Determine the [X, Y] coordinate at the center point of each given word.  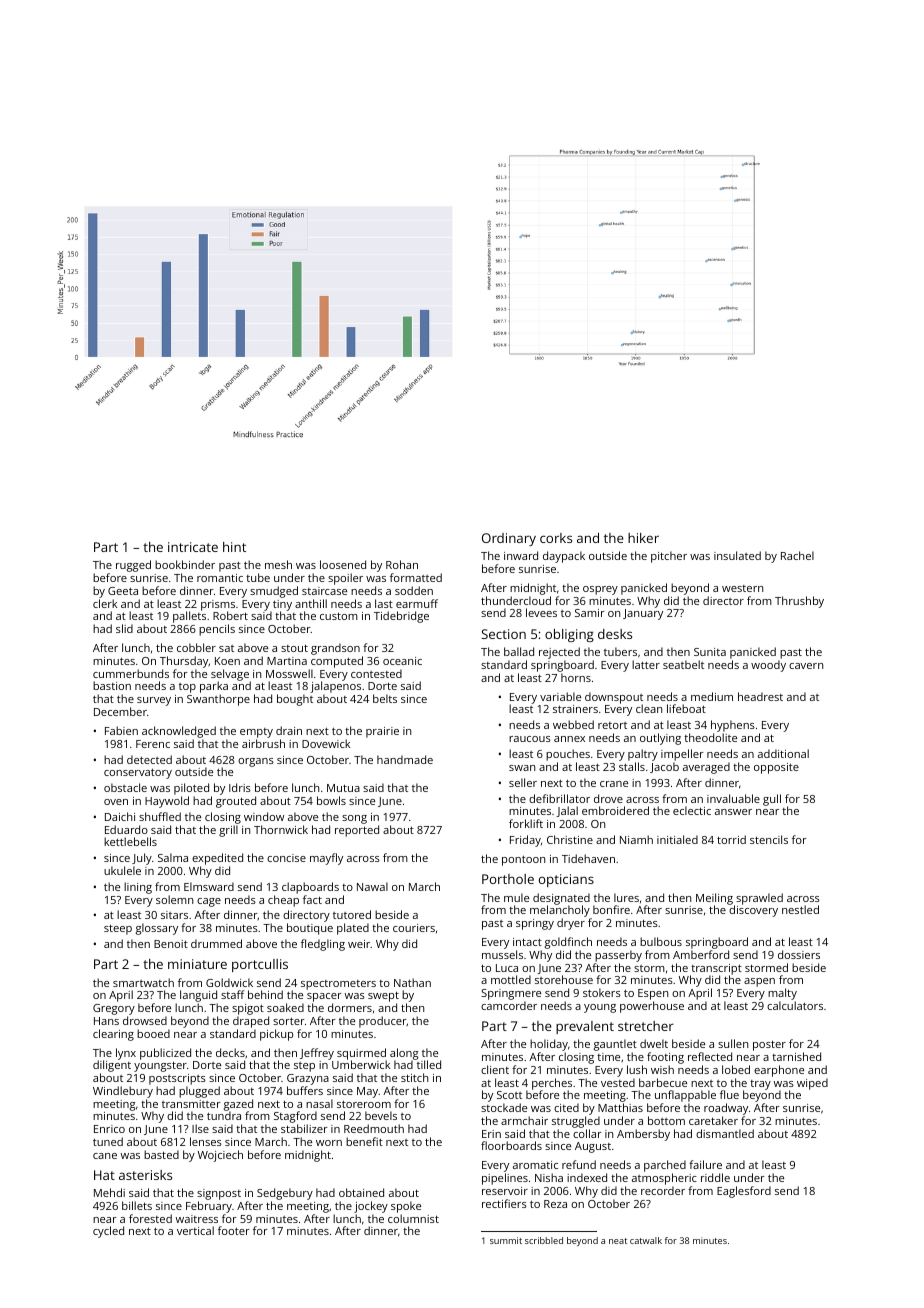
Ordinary [509, 539]
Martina [287, 661]
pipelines [505, 1179]
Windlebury [123, 1092]
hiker [643, 538]
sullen [733, 1043]
